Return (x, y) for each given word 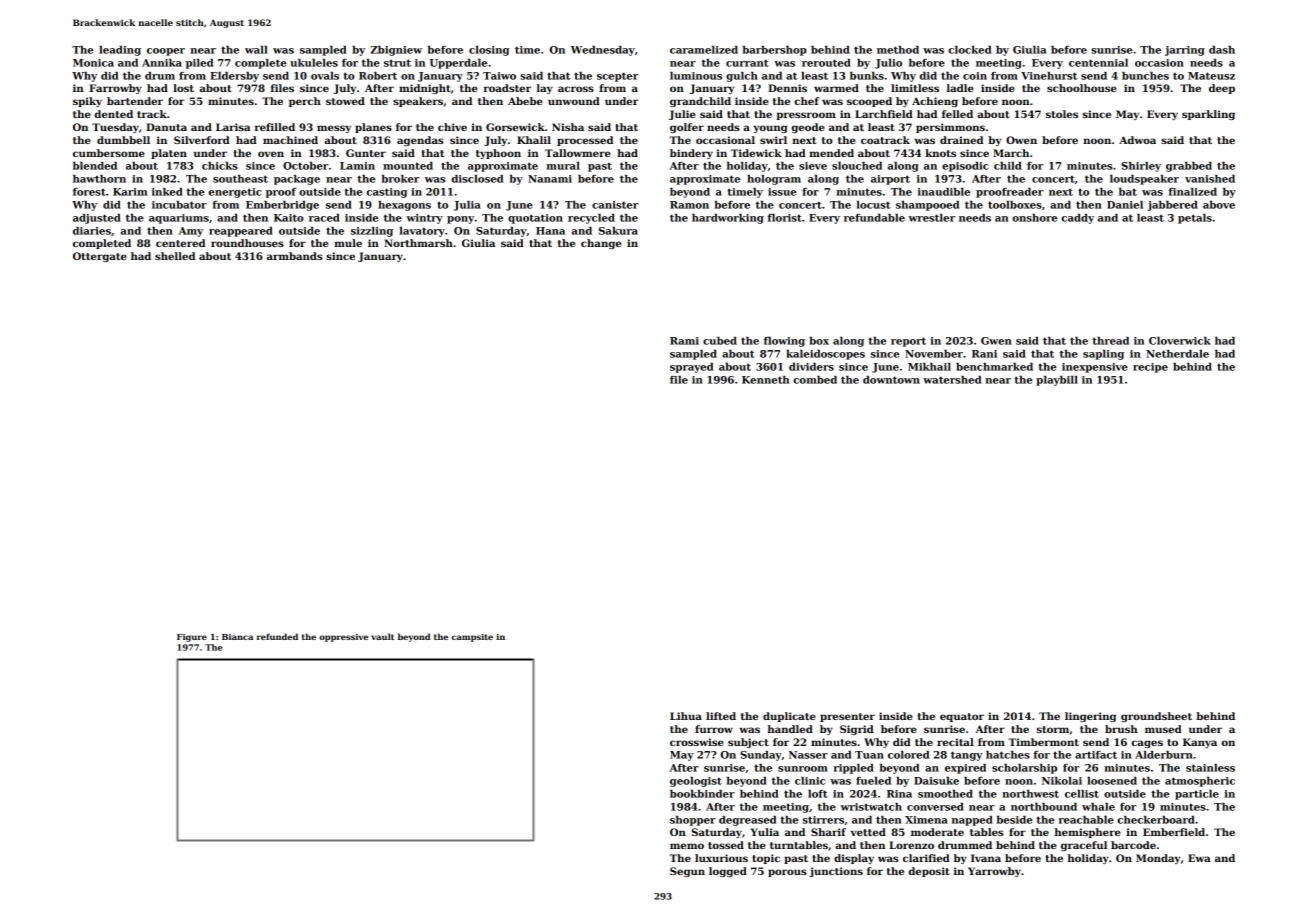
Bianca (237, 637)
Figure (192, 638)
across (576, 89)
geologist (696, 782)
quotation (535, 219)
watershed (952, 380)
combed (815, 380)
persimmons (950, 128)
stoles (1062, 114)
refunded (277, 636)
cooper (166, 52)
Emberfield (1174, 832)
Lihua (686, 716)
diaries (92, 231)
